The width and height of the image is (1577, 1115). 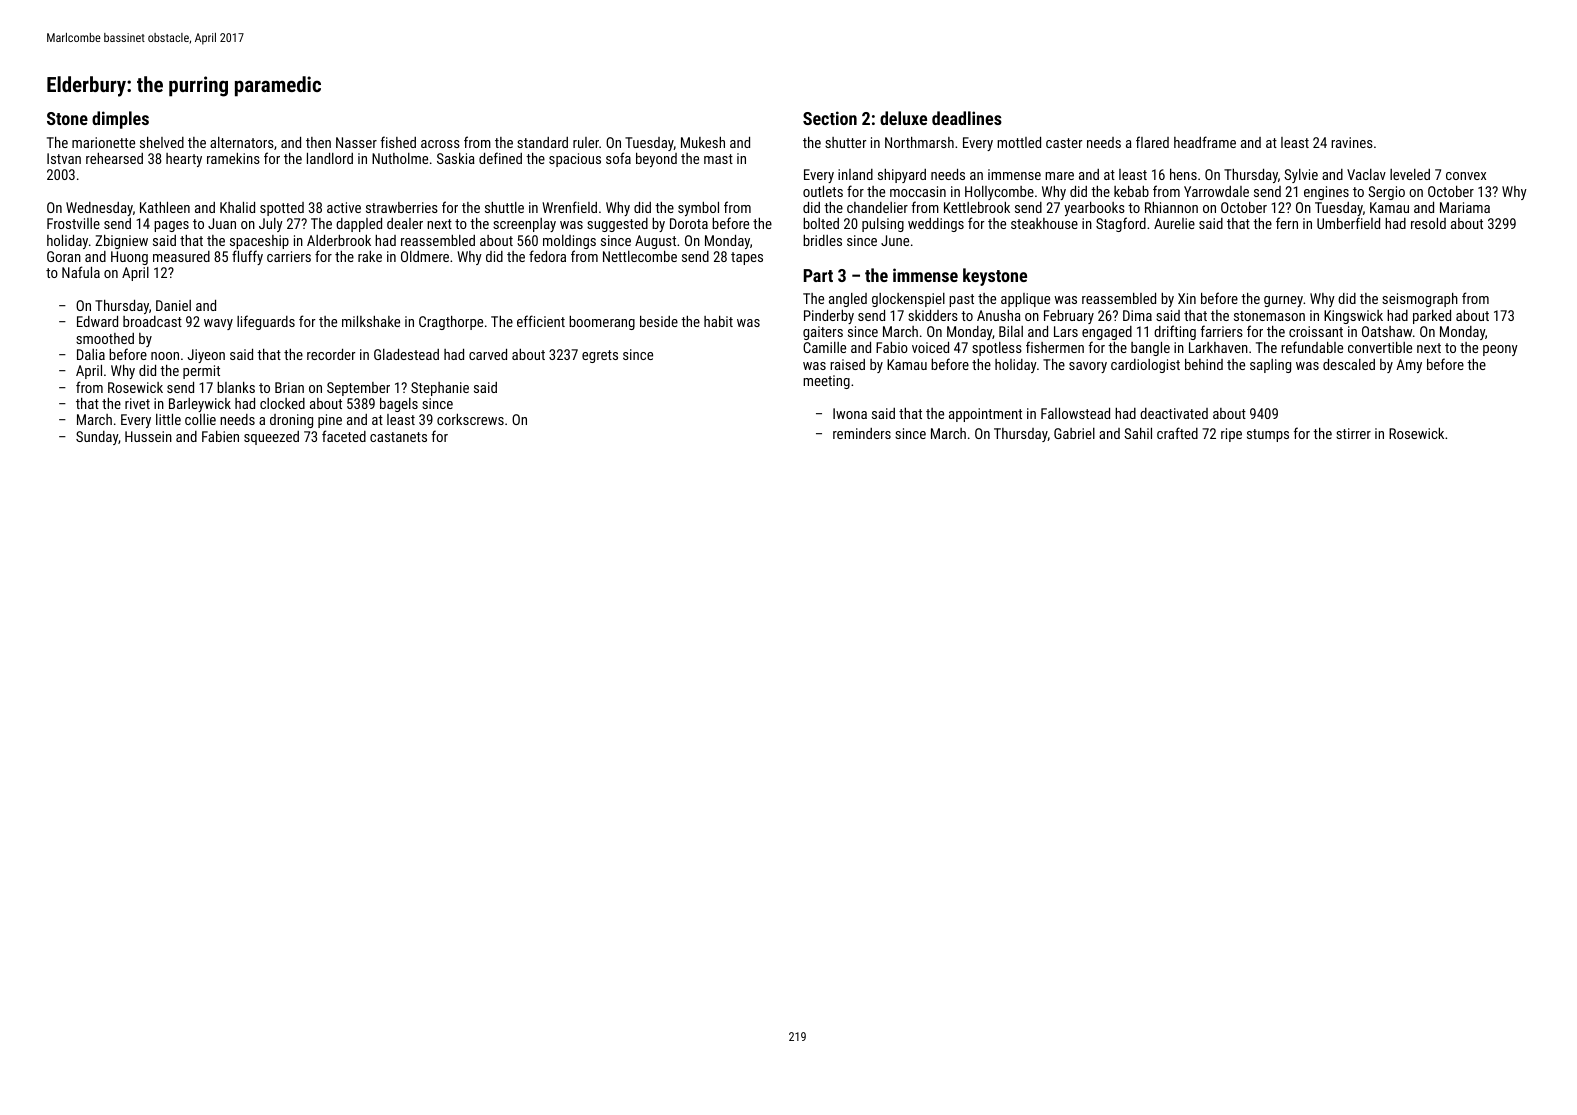 I want to click on Section, so click(x=830, y=118).
